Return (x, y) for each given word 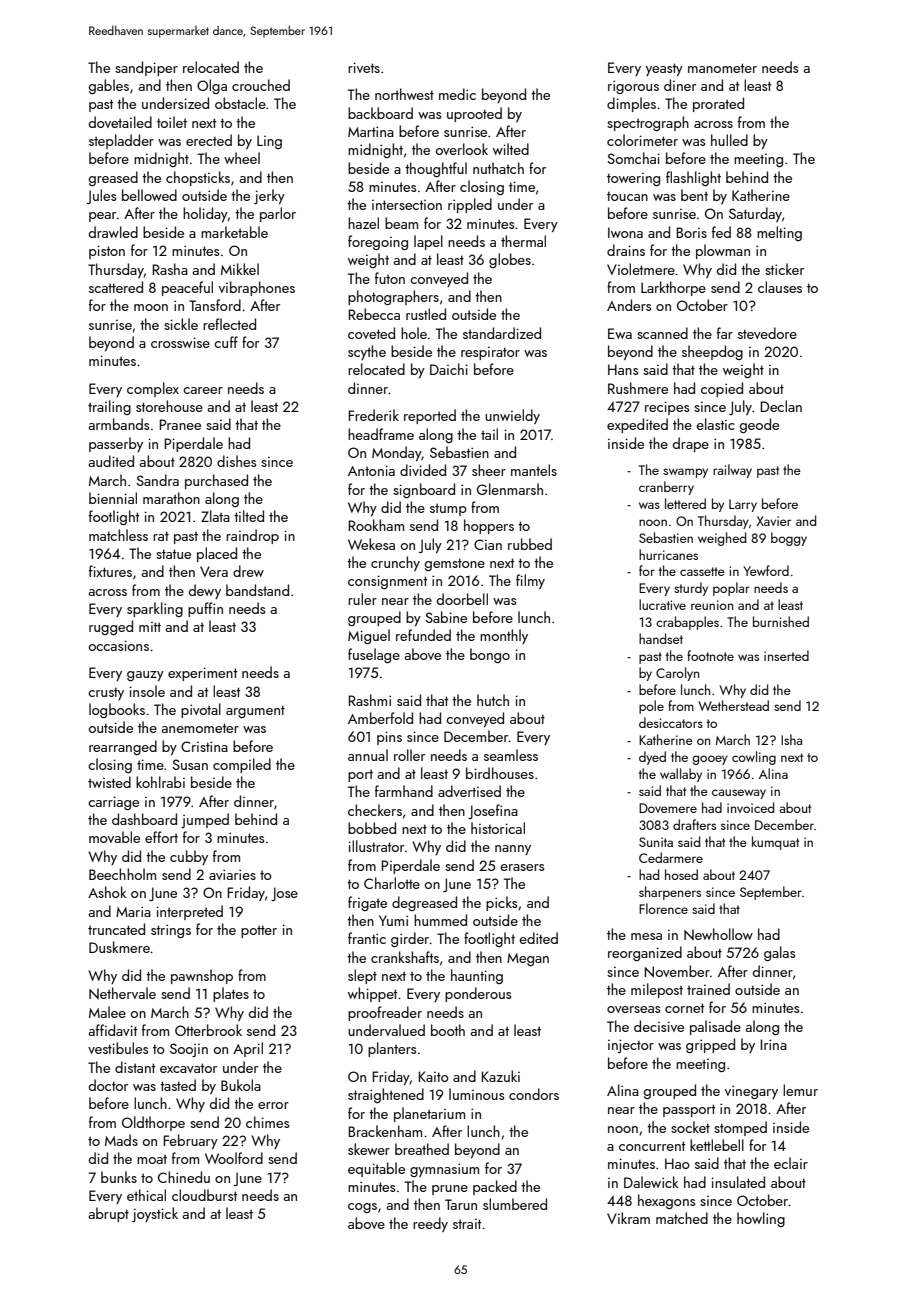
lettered (685, 503)
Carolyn (677, 674)
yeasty (664, 69)
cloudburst (204, 1195)
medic (457, 94)
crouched (261, 85)
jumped (205, 820)
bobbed (372, 828)
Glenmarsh (510, 489)
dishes (236, 461)
